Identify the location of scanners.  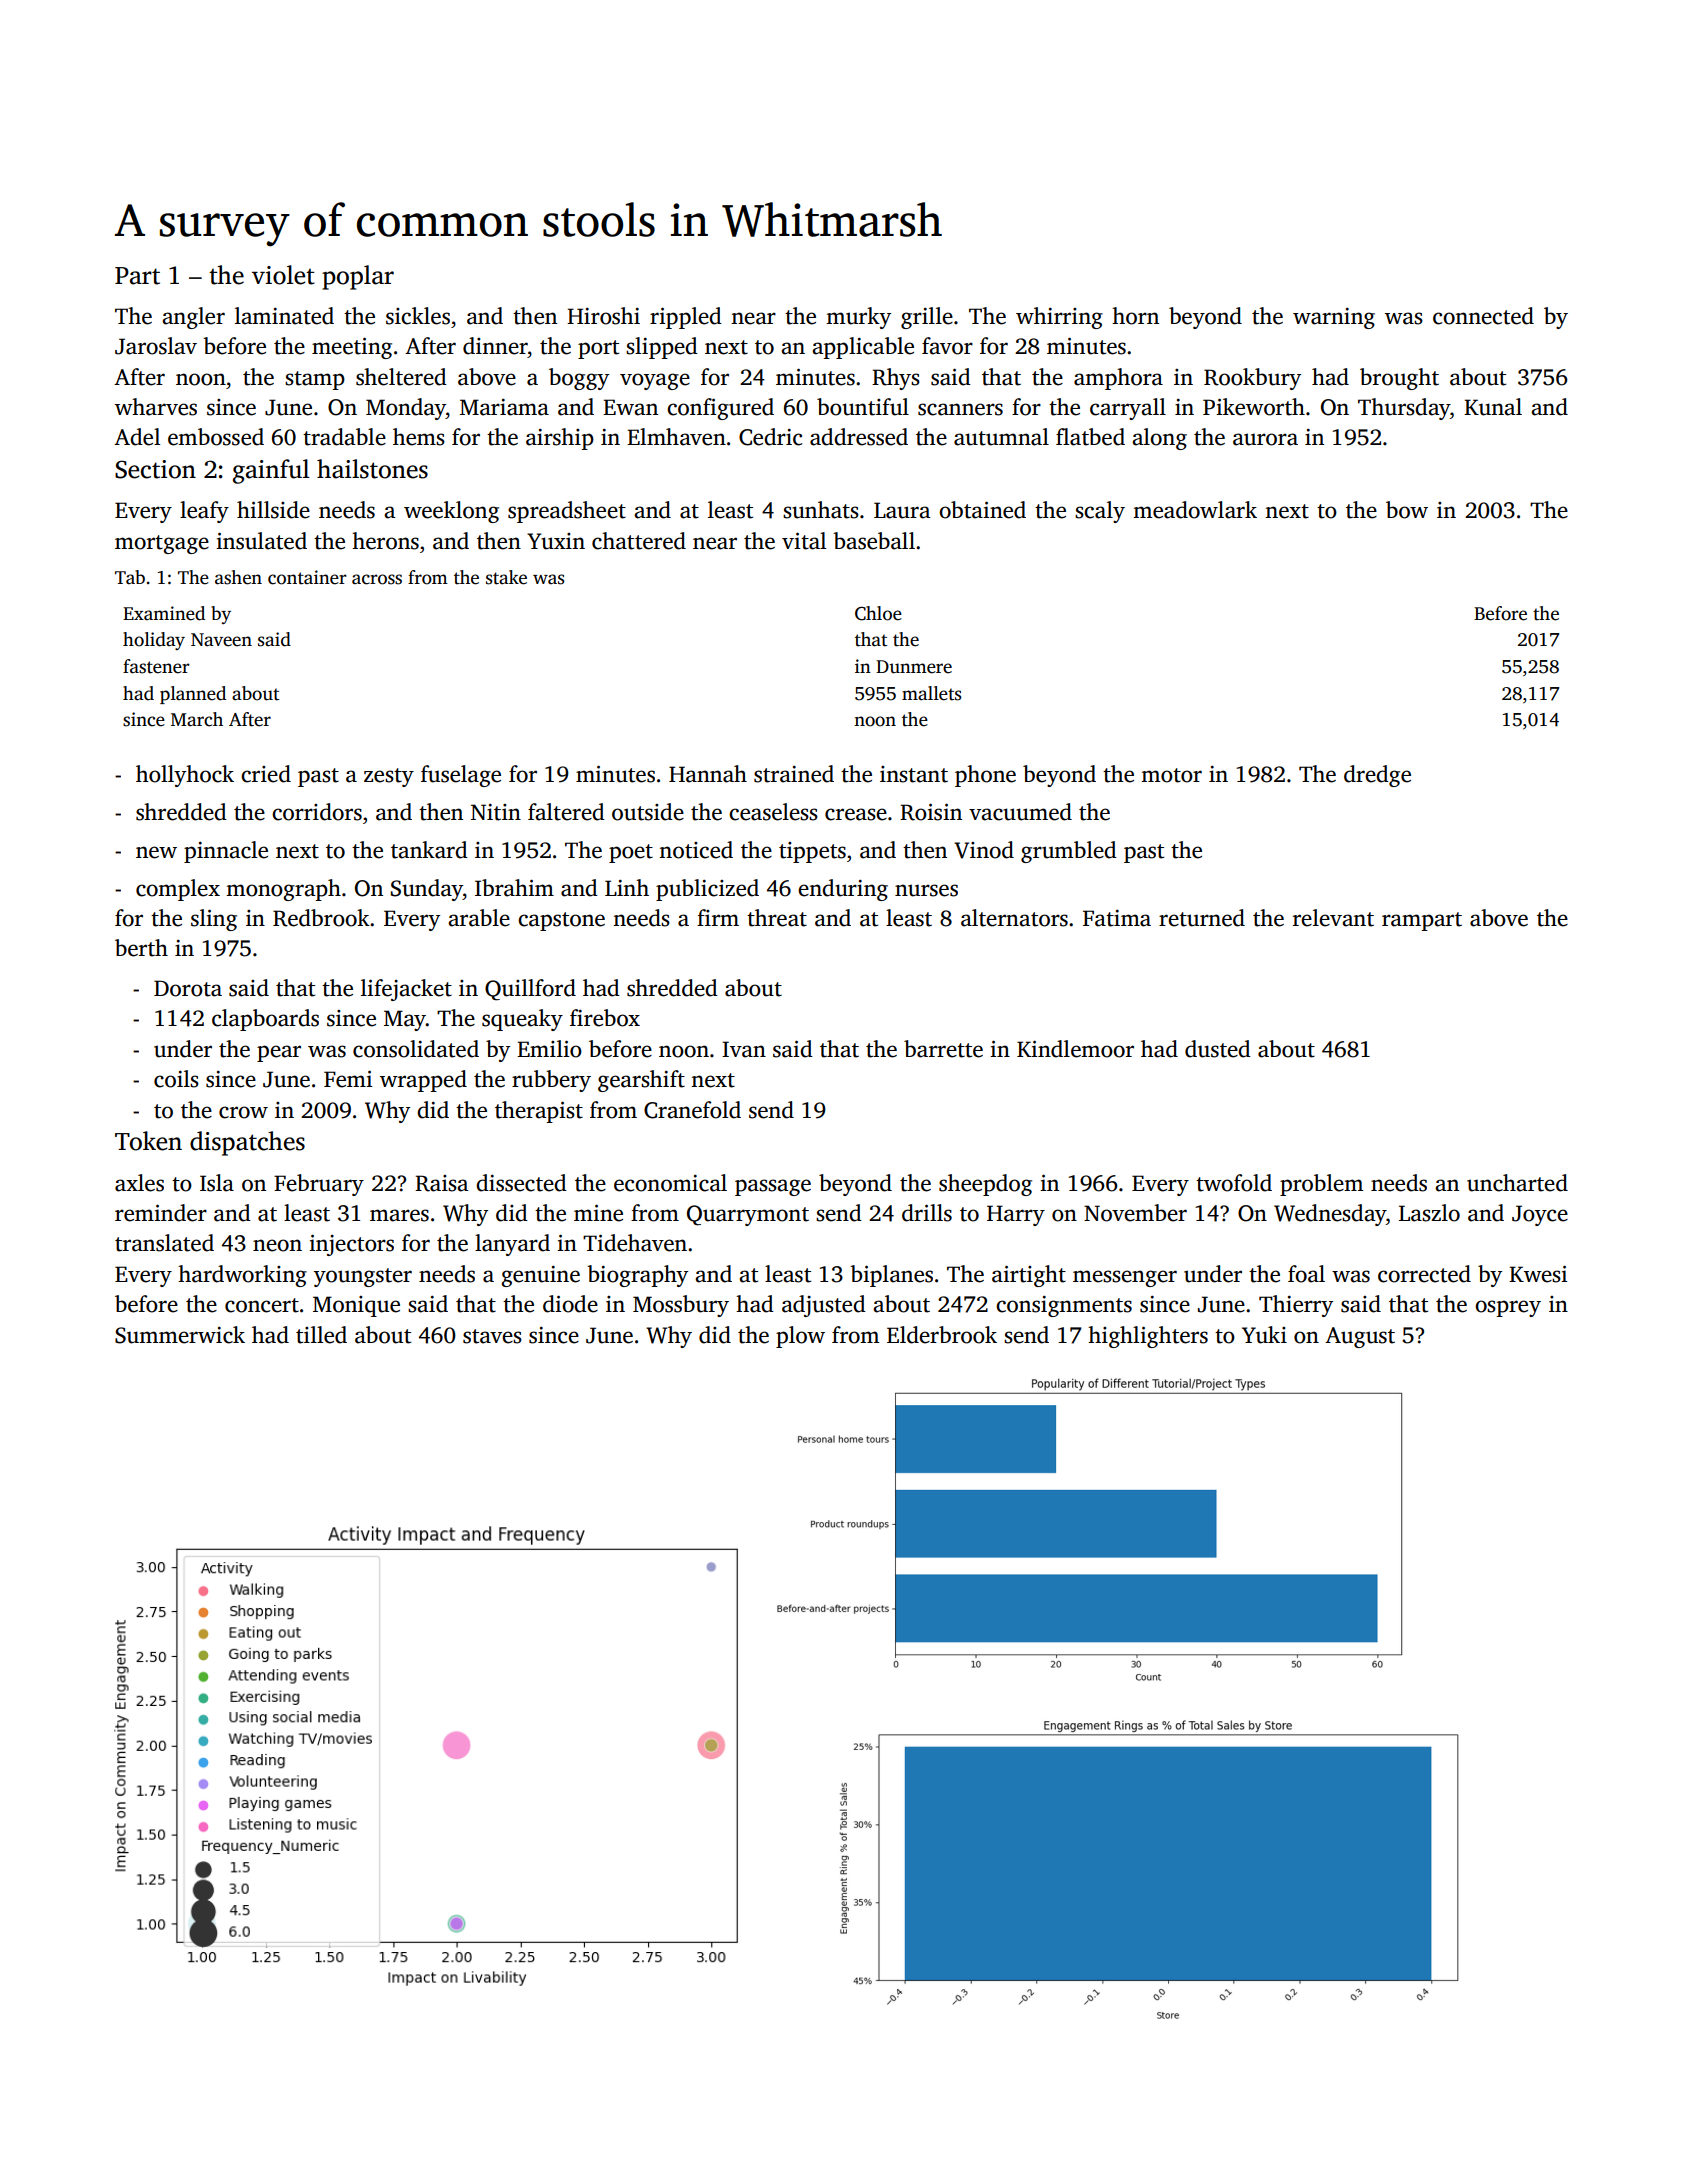
(960, 409).
